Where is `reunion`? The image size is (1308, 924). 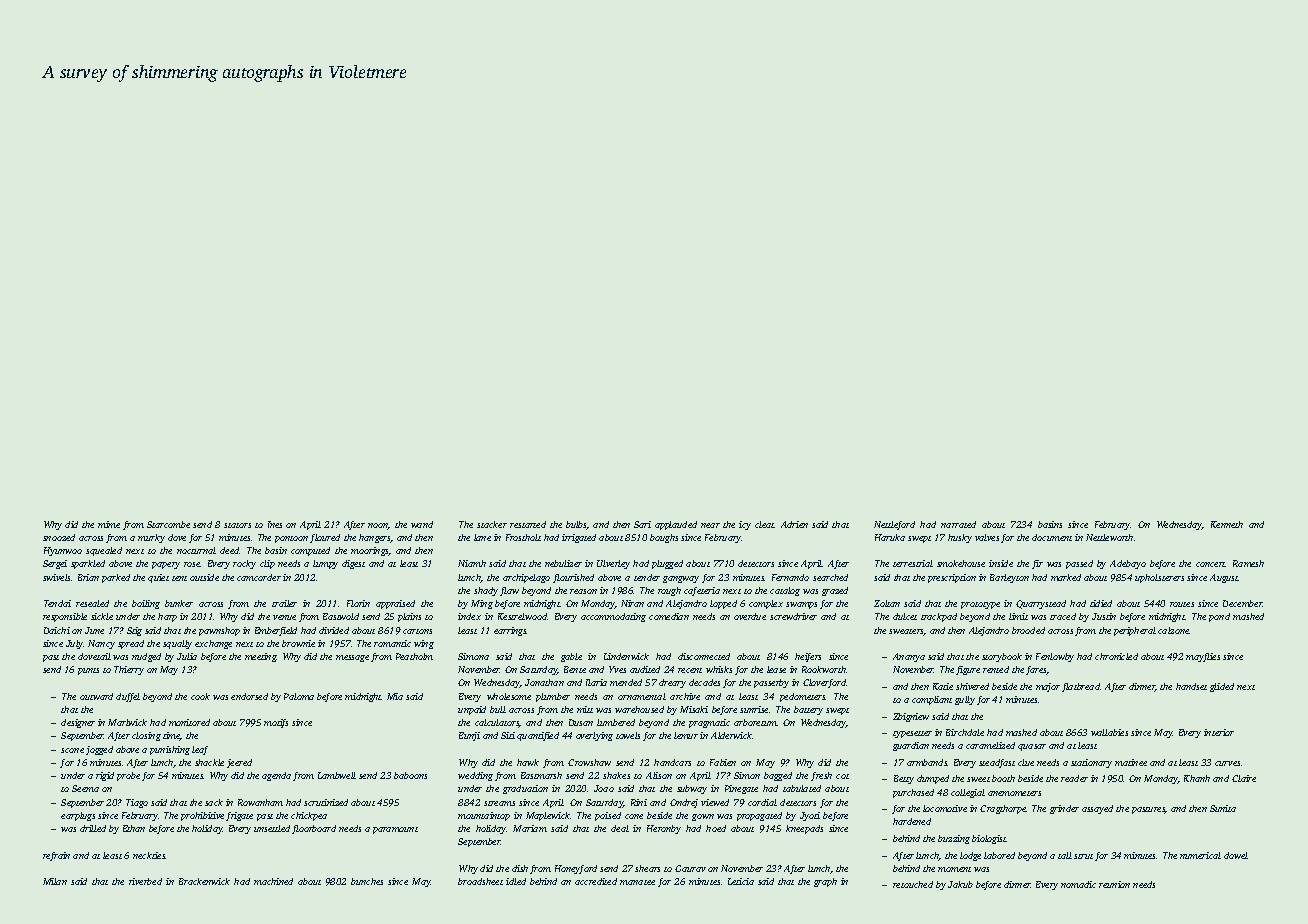 reunion is located at coordinates (1114, 884).
